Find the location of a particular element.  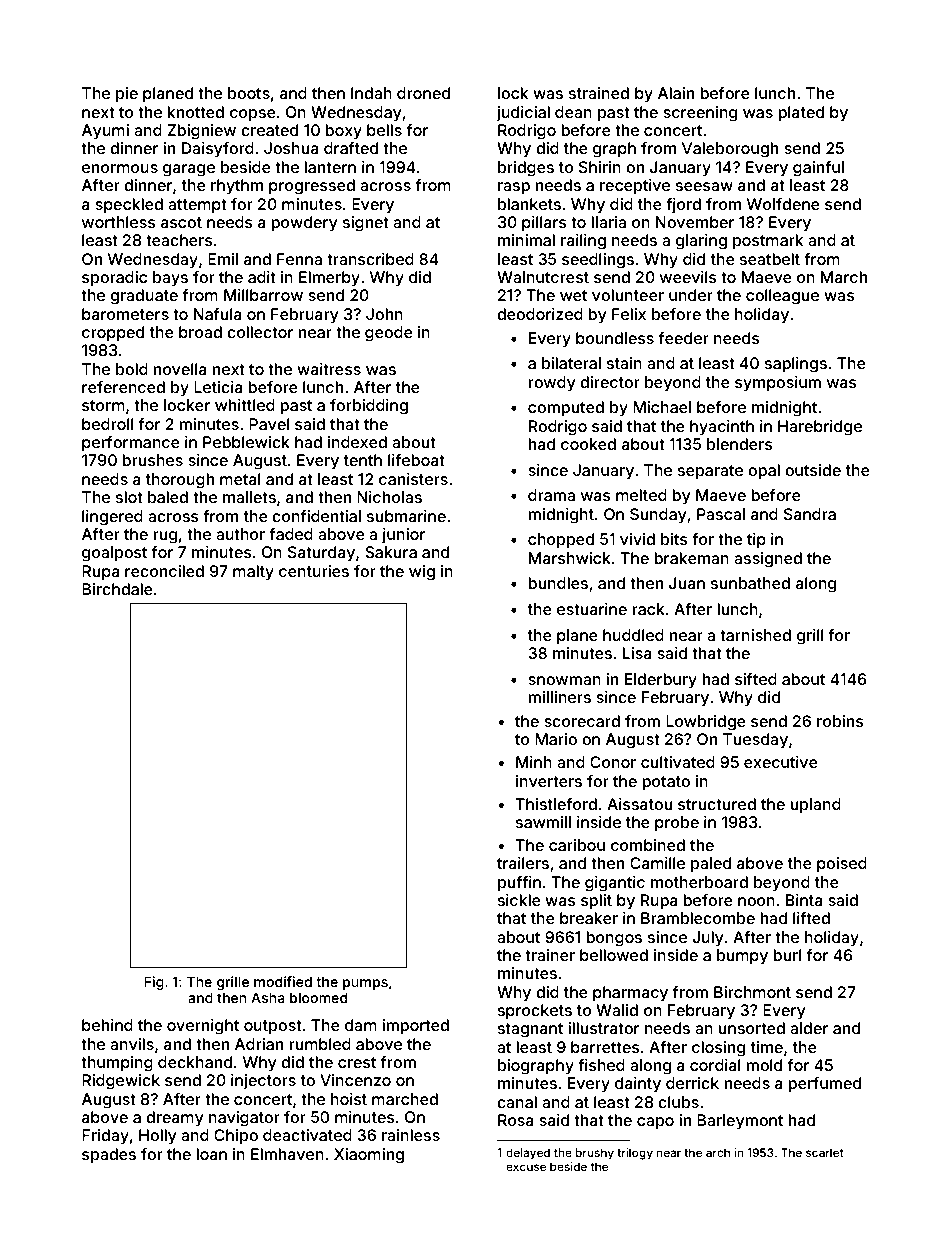

trainer is located at coordinates (550, 955).
